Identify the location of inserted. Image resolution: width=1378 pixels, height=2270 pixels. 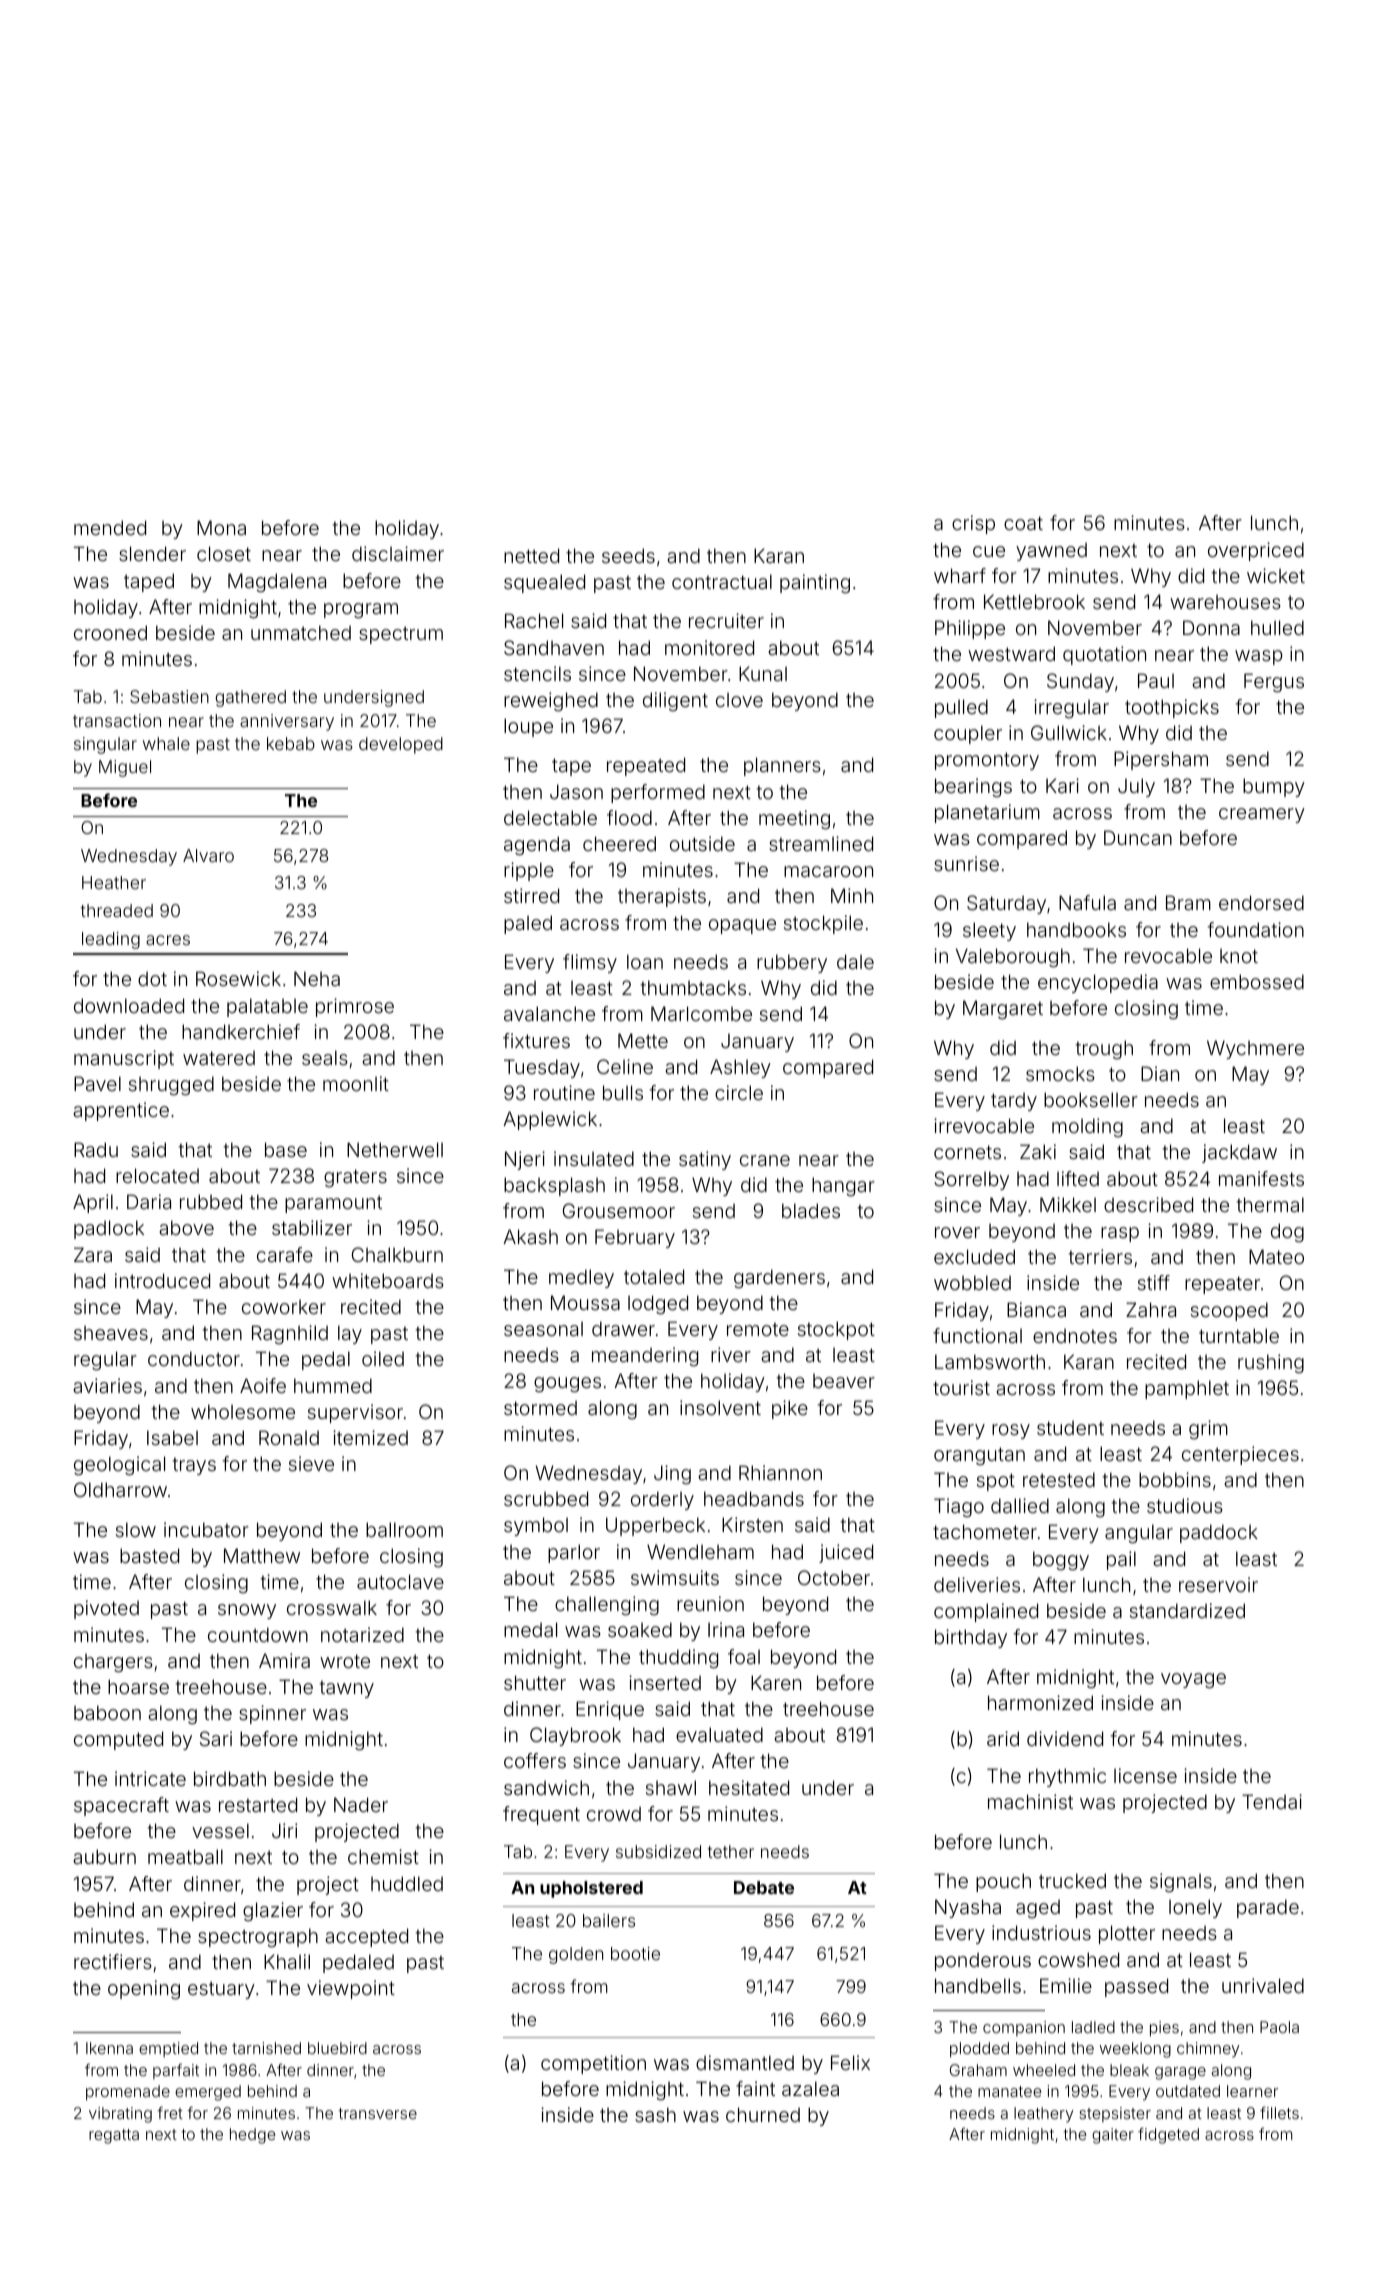
(665, 1682).
